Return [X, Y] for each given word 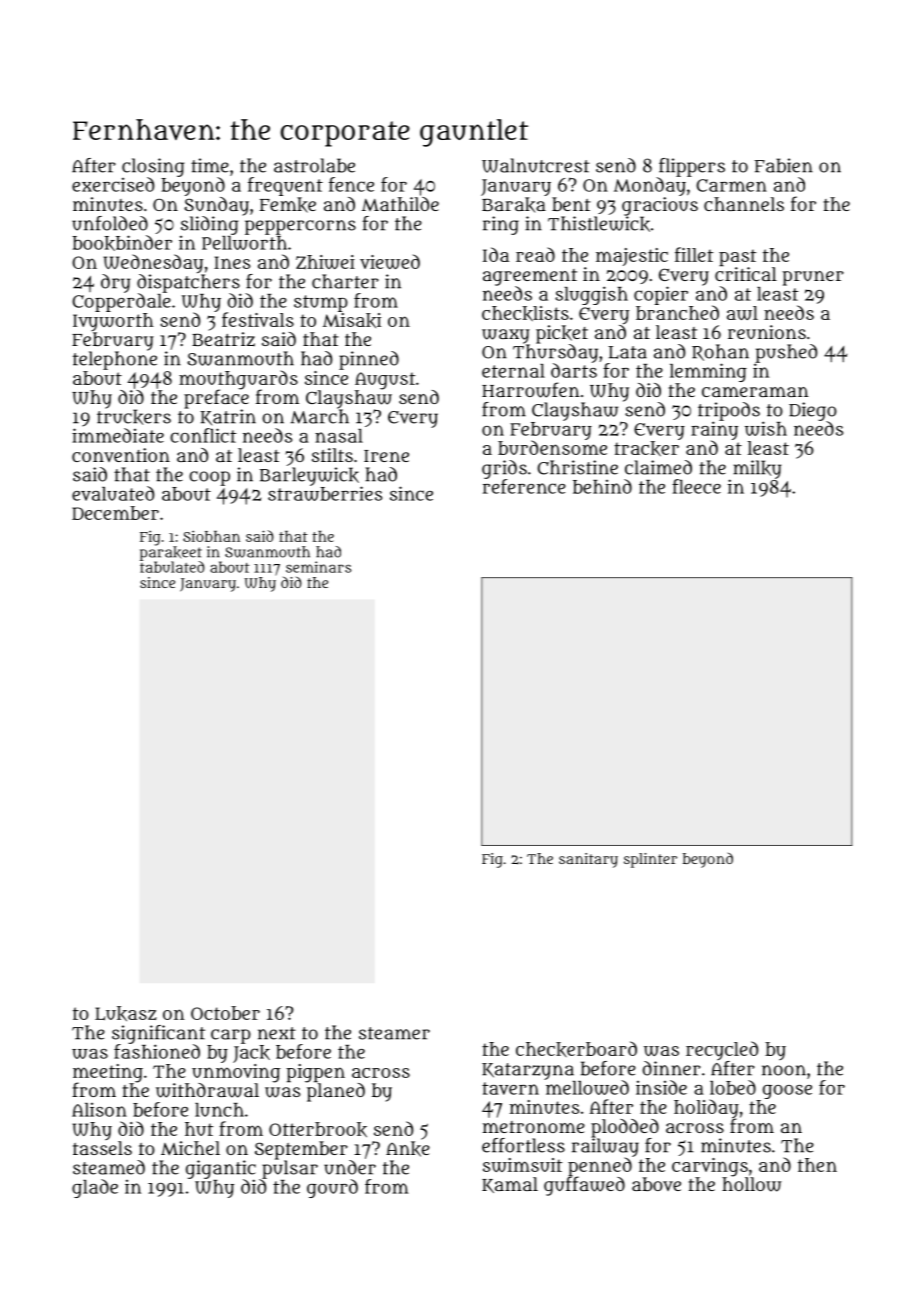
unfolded [110, 223]
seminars [318, 567]
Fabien [784, 165]
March [320, 416]
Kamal [510, 1185]
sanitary [588, 860]
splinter [650, 860]
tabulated [172, 567]
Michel [190, 1148]
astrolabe [314, 165]
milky [757, 469]
